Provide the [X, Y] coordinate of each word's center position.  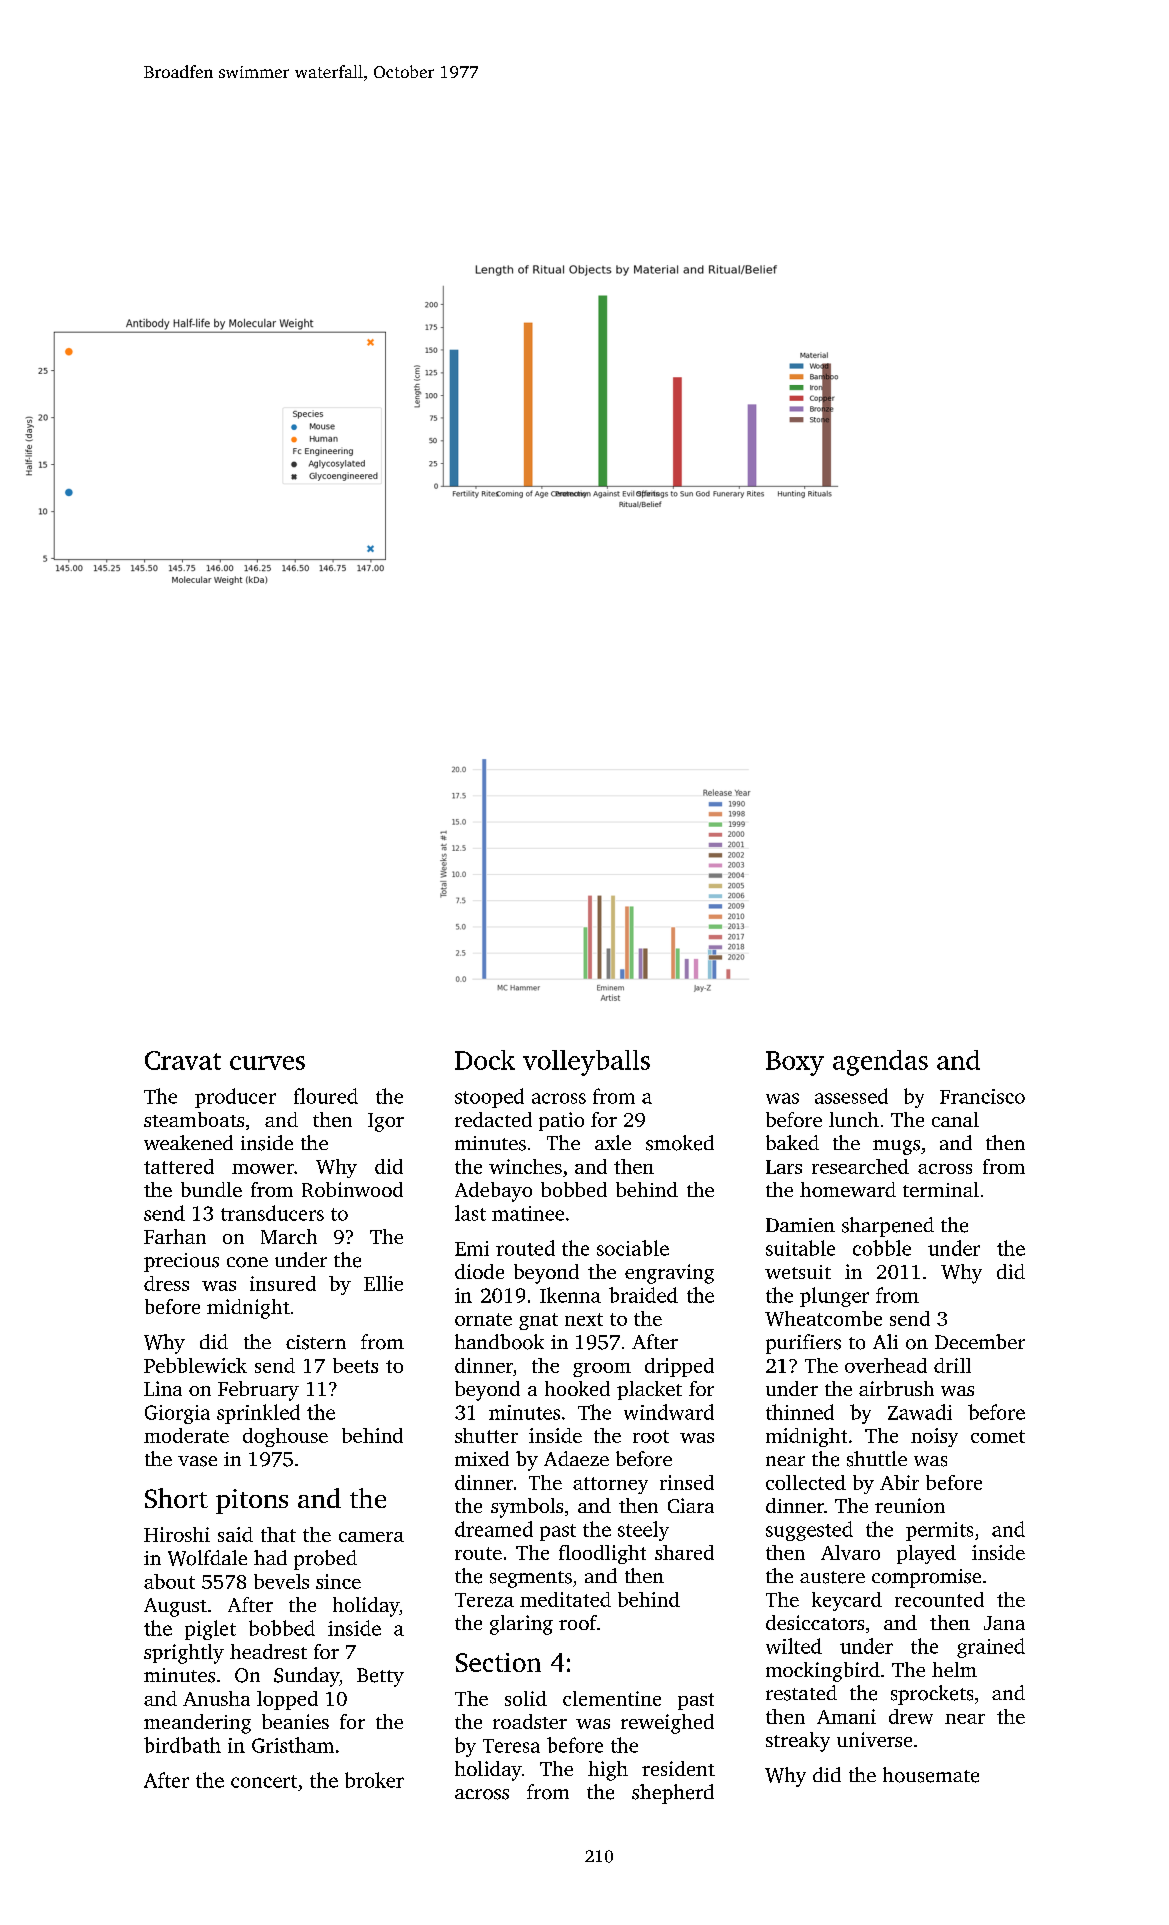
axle [613, 1142]
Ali [885, 1341]
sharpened [888, 1227]
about [169, 1581]
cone [247, 1262]
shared [684, 1552]
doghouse [285, 1437]
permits [939, 1531]
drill [952, 1365]
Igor [386, 1122]
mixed [482, 1458]
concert [264, 1781]
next [584, 1319]
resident [678, 1768]
